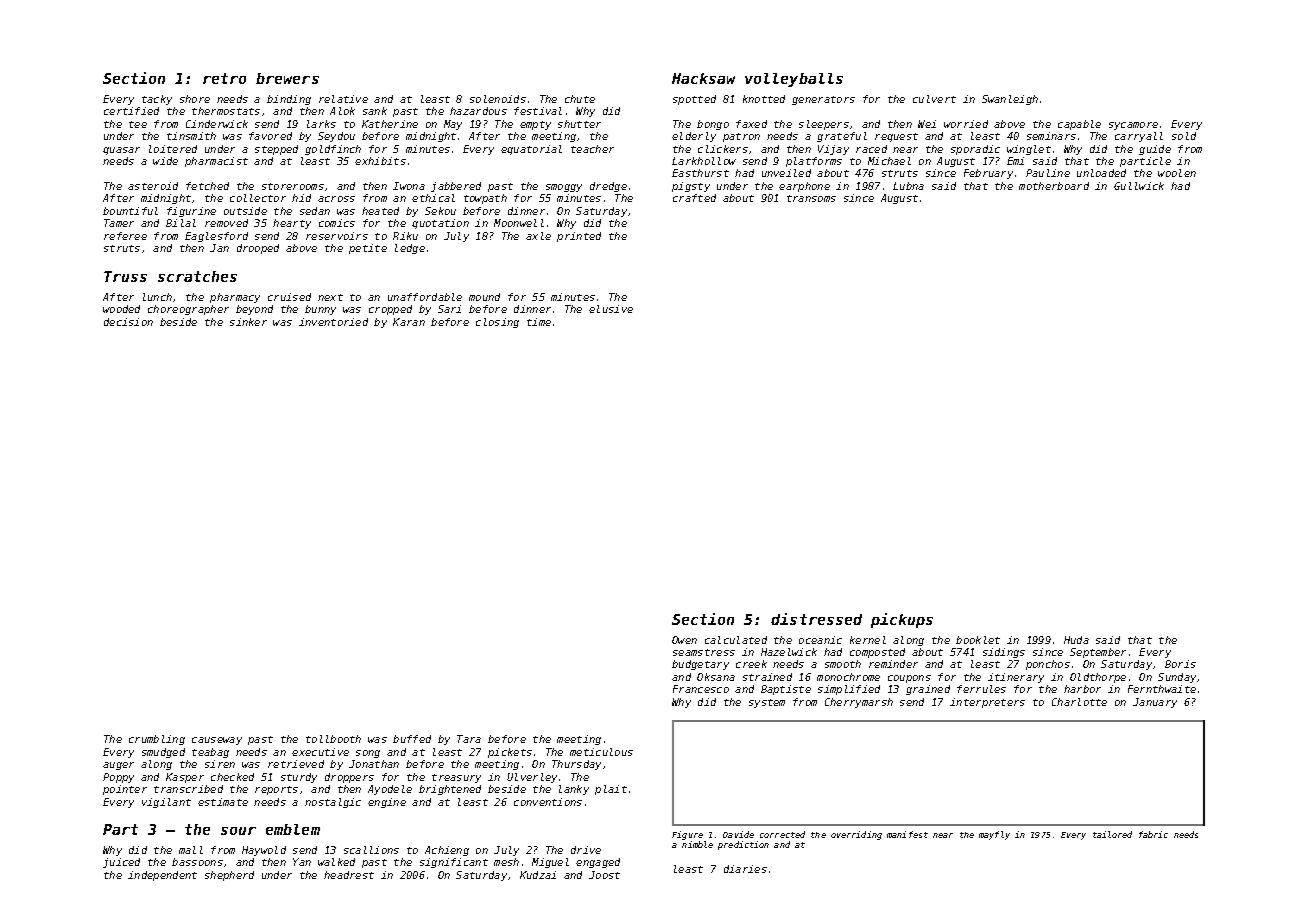 This screenshot has height=924, width=1308. I want to click on festival, so click(538, 111).
